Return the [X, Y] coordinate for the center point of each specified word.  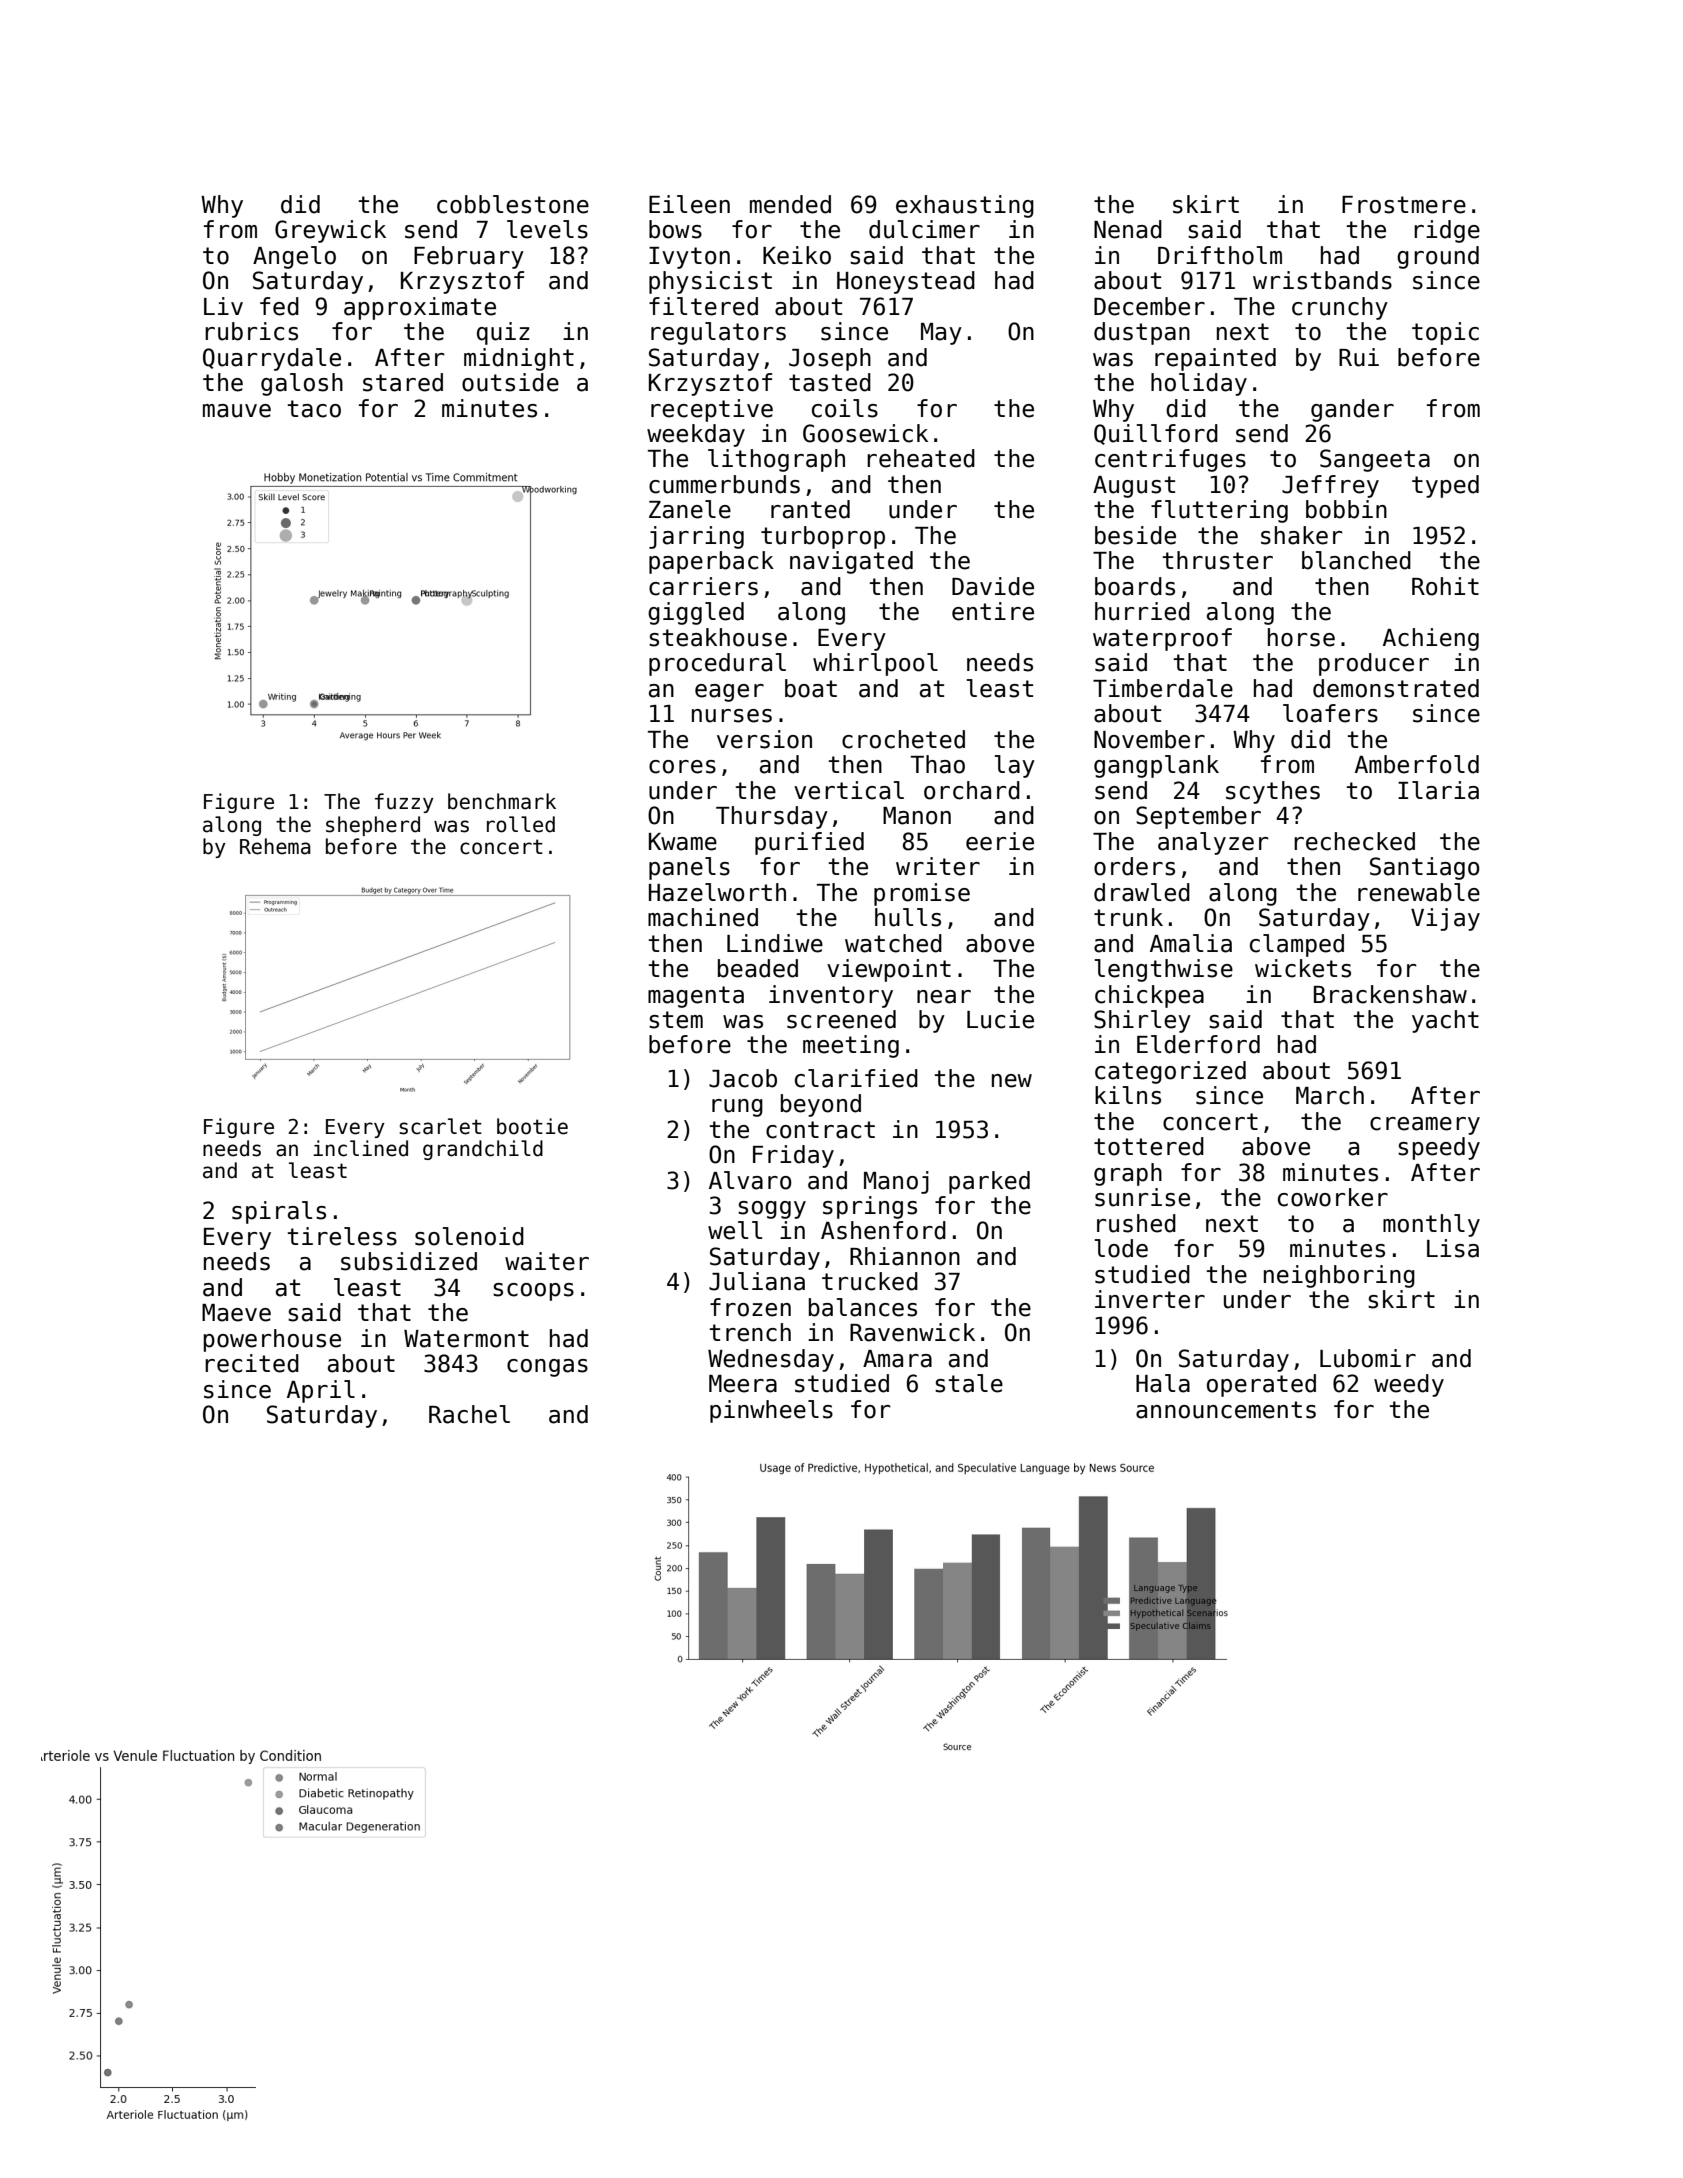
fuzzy [404, 803]
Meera [743, 1384]
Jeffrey [1330, 486]
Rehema [275, 846]
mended [790, 204]
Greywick [330, 231]
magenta [696, 997]
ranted [810, 509]
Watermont [466, 1339]
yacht [1445, 1021]
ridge [1447, 231]
